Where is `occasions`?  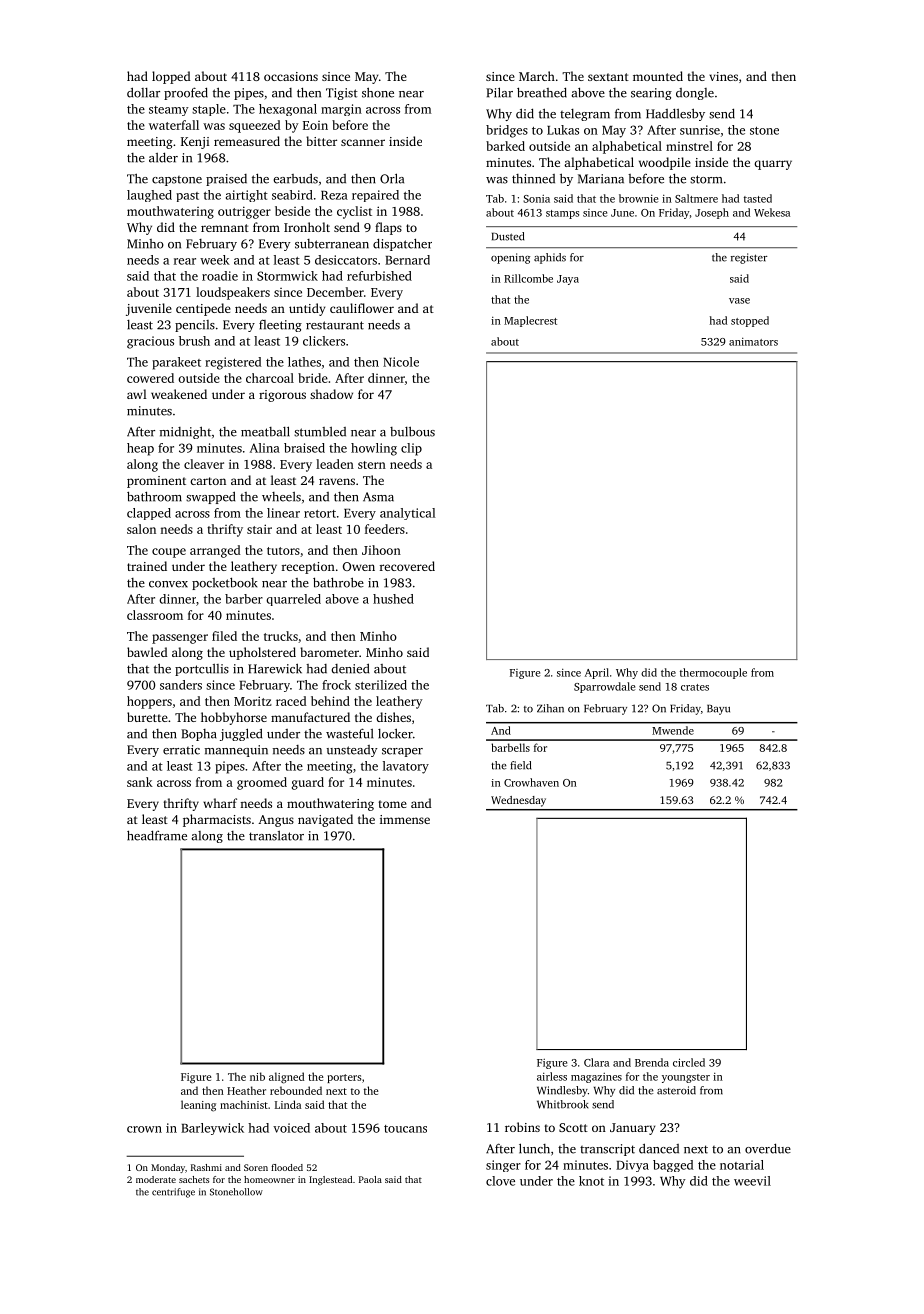 occasions is located at coordinates (291, 76).
